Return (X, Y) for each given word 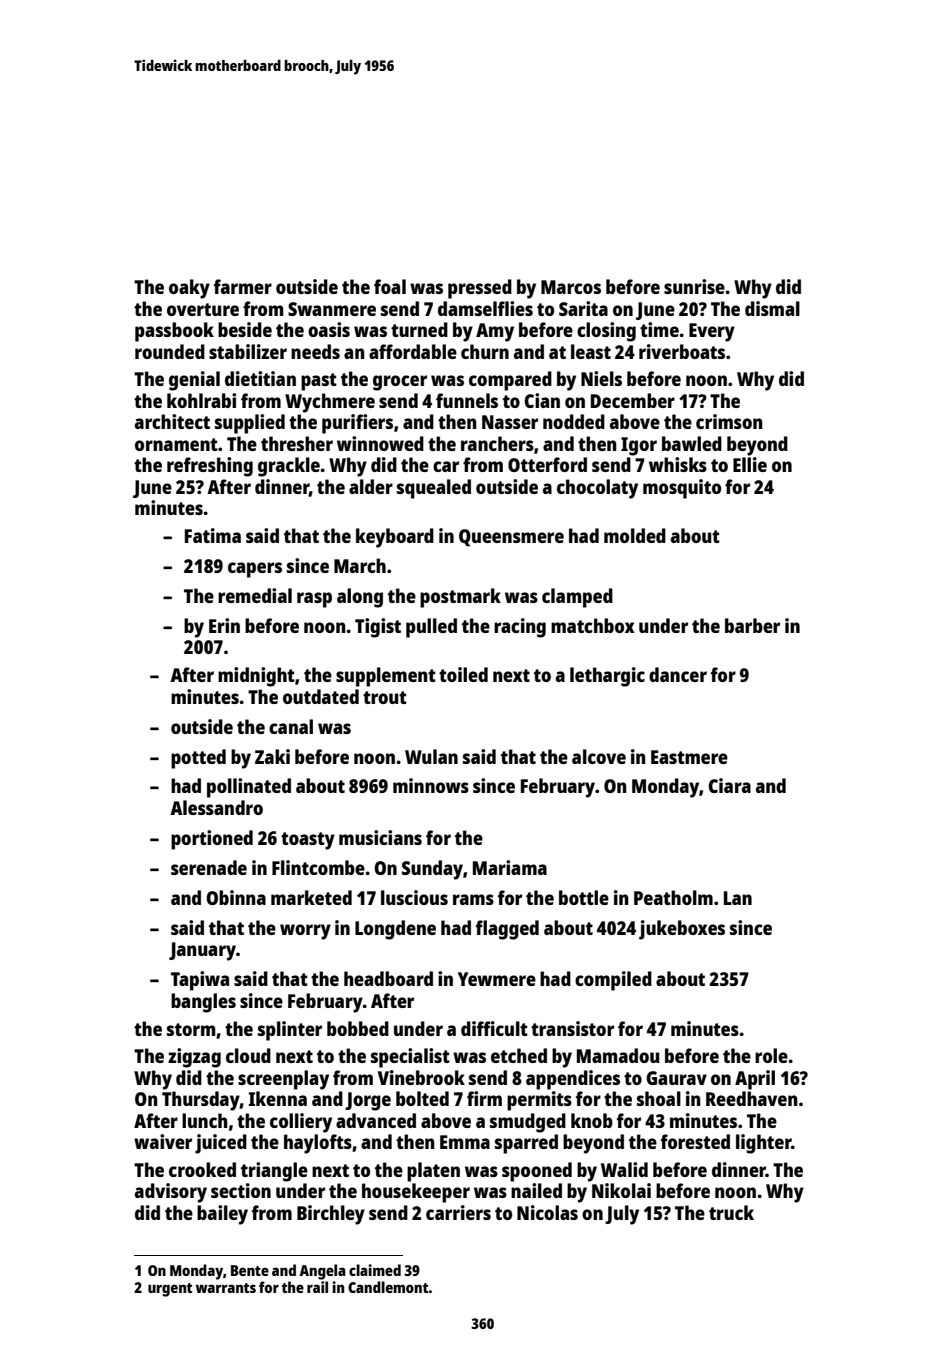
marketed (311, 897)
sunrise (694, 286)
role (771, 1055)
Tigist (378, 628)
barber (752, 625)
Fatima (213, 535)
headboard (388, 978)
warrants (226, 1288)
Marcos (571, 287)
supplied (250, 424)
